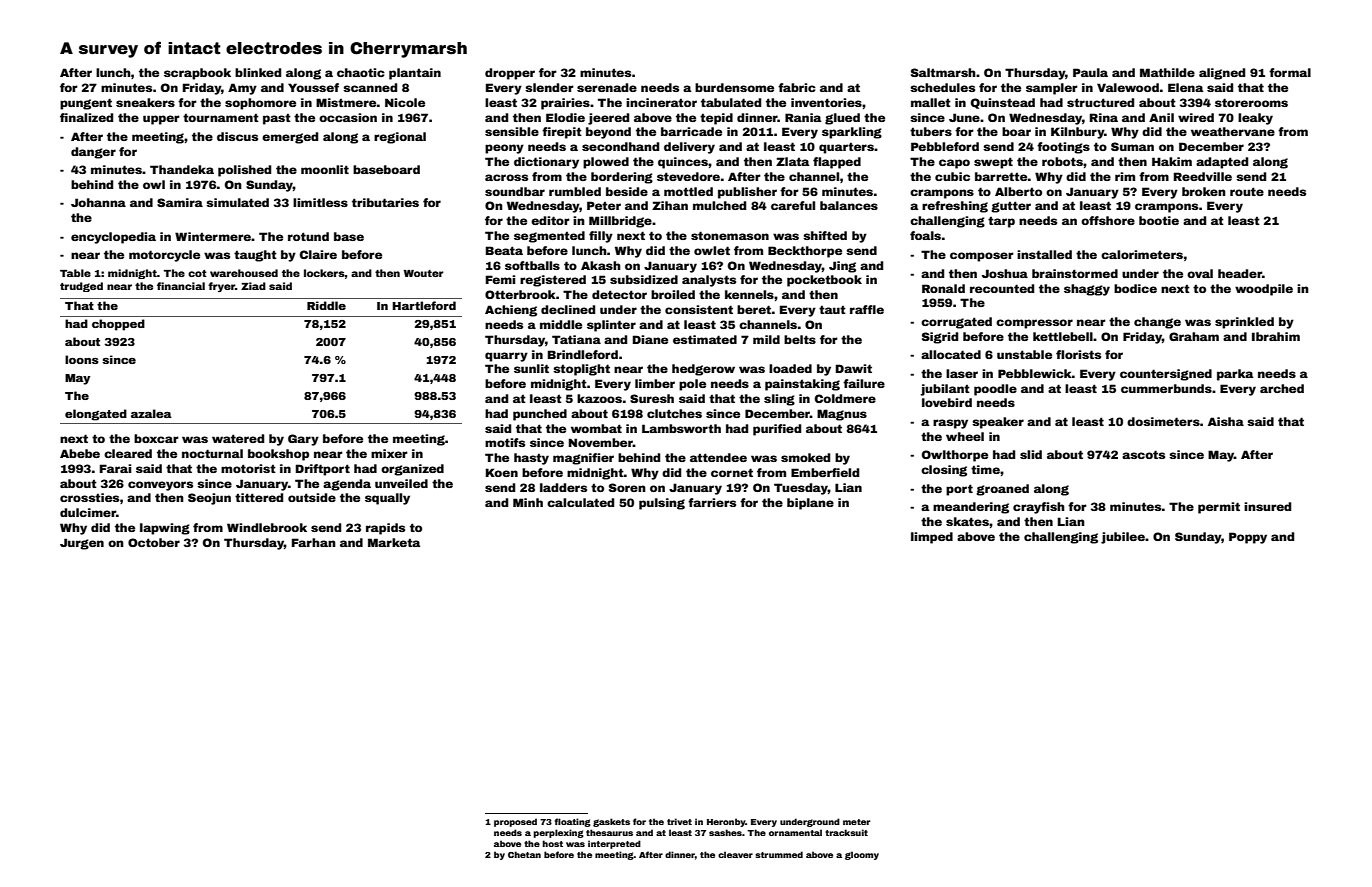  Describe the element at coordinates (735, 854) in the page. I see `cleaver` at that location.
